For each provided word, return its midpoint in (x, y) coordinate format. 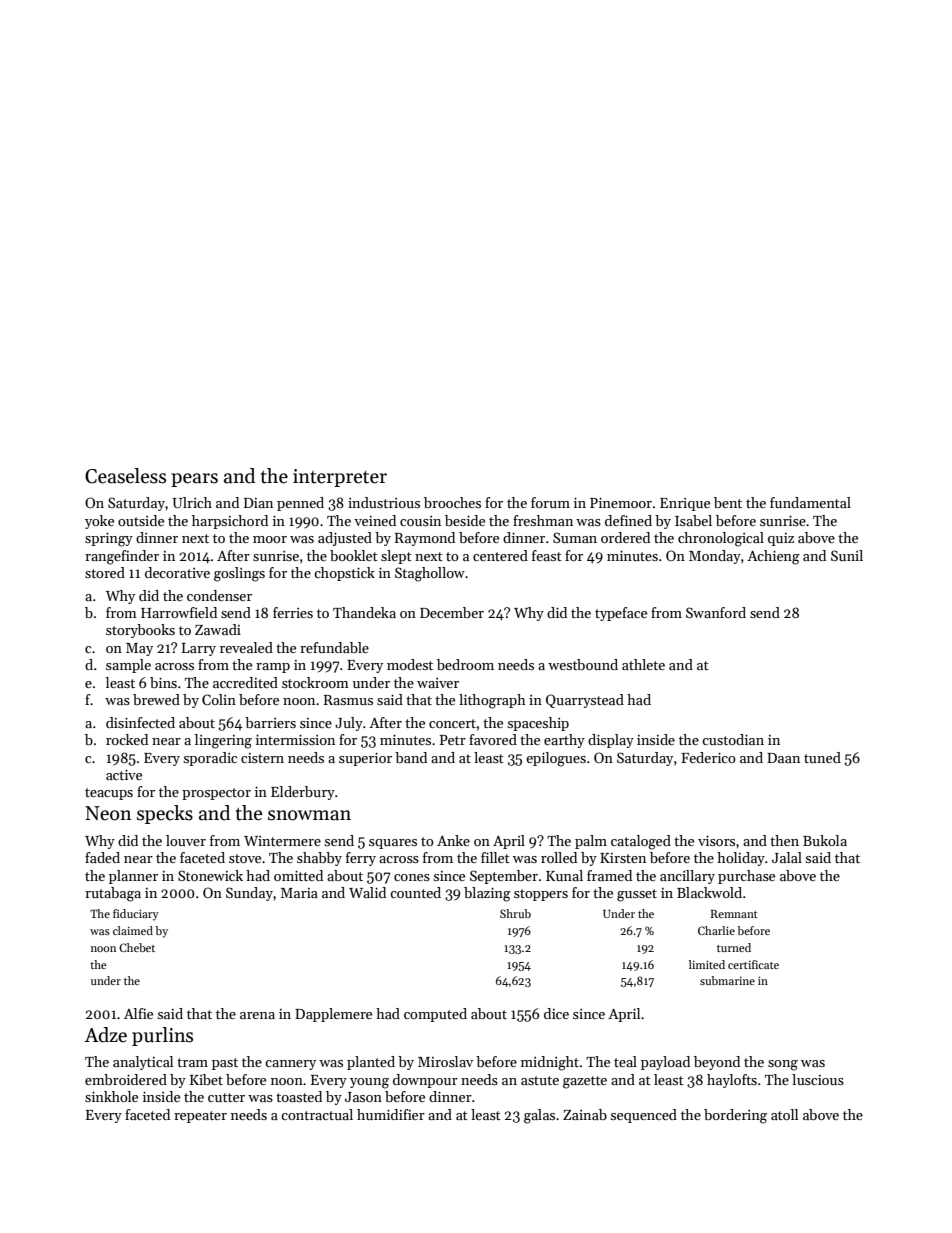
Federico (708, 757)
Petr (453, 740)
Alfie (138, 1013)
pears (194, 480)
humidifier (391, 1114)
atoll (784, 1114)
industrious (384, 502)
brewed (156, 699)
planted (371, 1063)
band (411, 757)
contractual (317, 1114)
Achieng (773, 557)
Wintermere (282, 841)
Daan (783, 758)
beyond (717, 1063)
